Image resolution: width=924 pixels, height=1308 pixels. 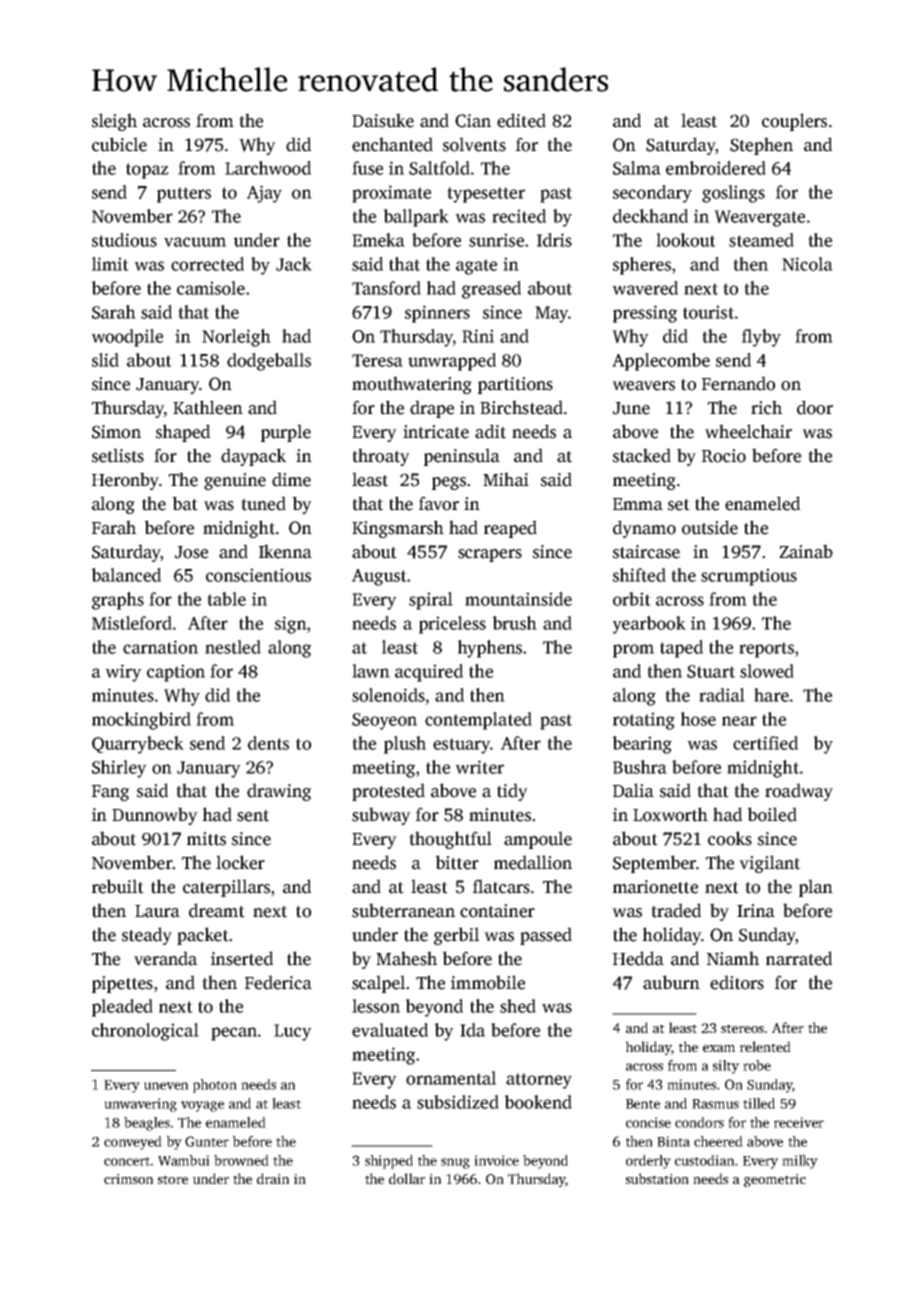 I want to click on Loxworth, so click(x=670, y=814).
